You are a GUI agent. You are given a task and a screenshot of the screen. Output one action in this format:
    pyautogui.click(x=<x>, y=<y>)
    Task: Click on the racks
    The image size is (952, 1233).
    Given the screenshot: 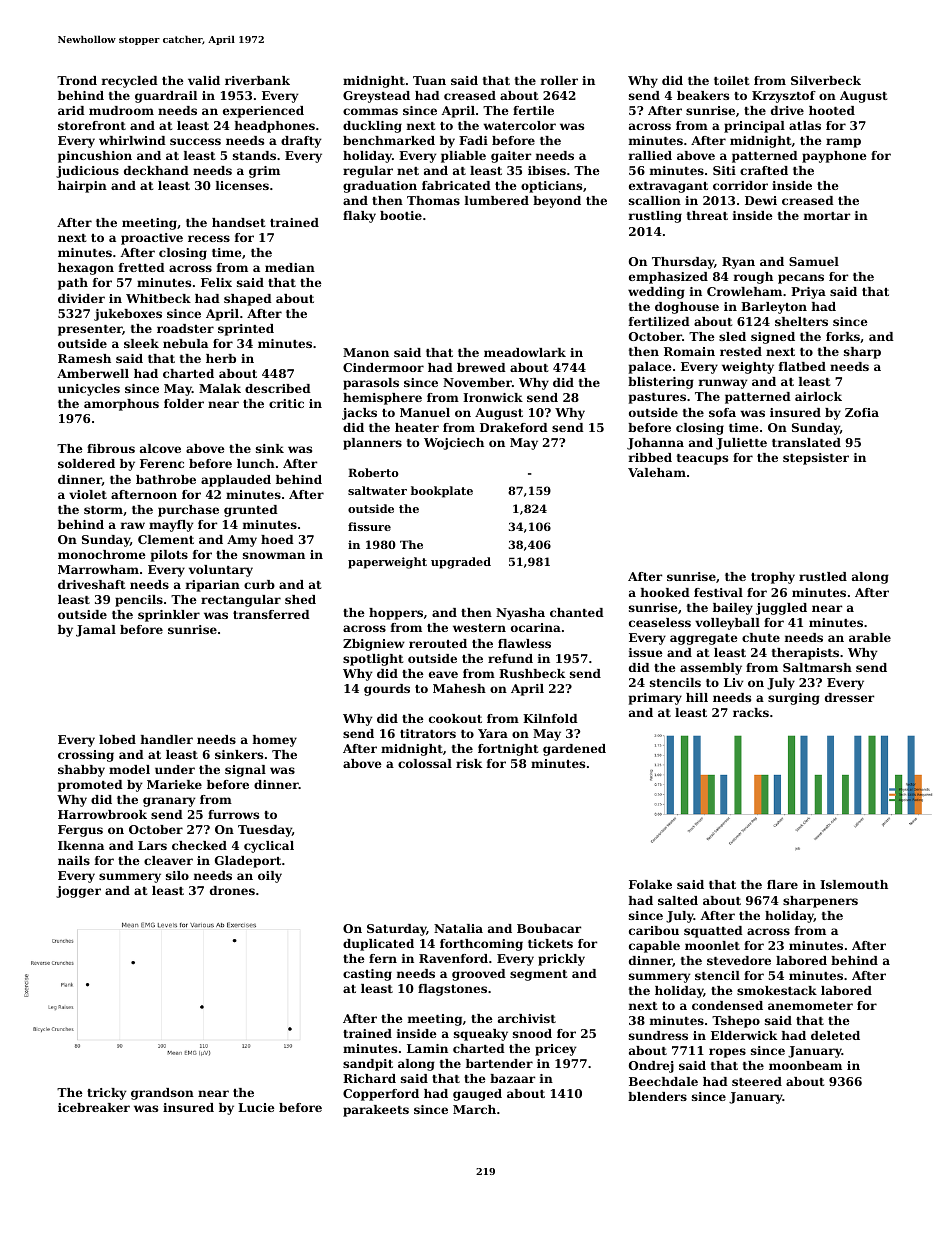 What is the action you would take?
    pyautogui.click(x=751, y=712)
